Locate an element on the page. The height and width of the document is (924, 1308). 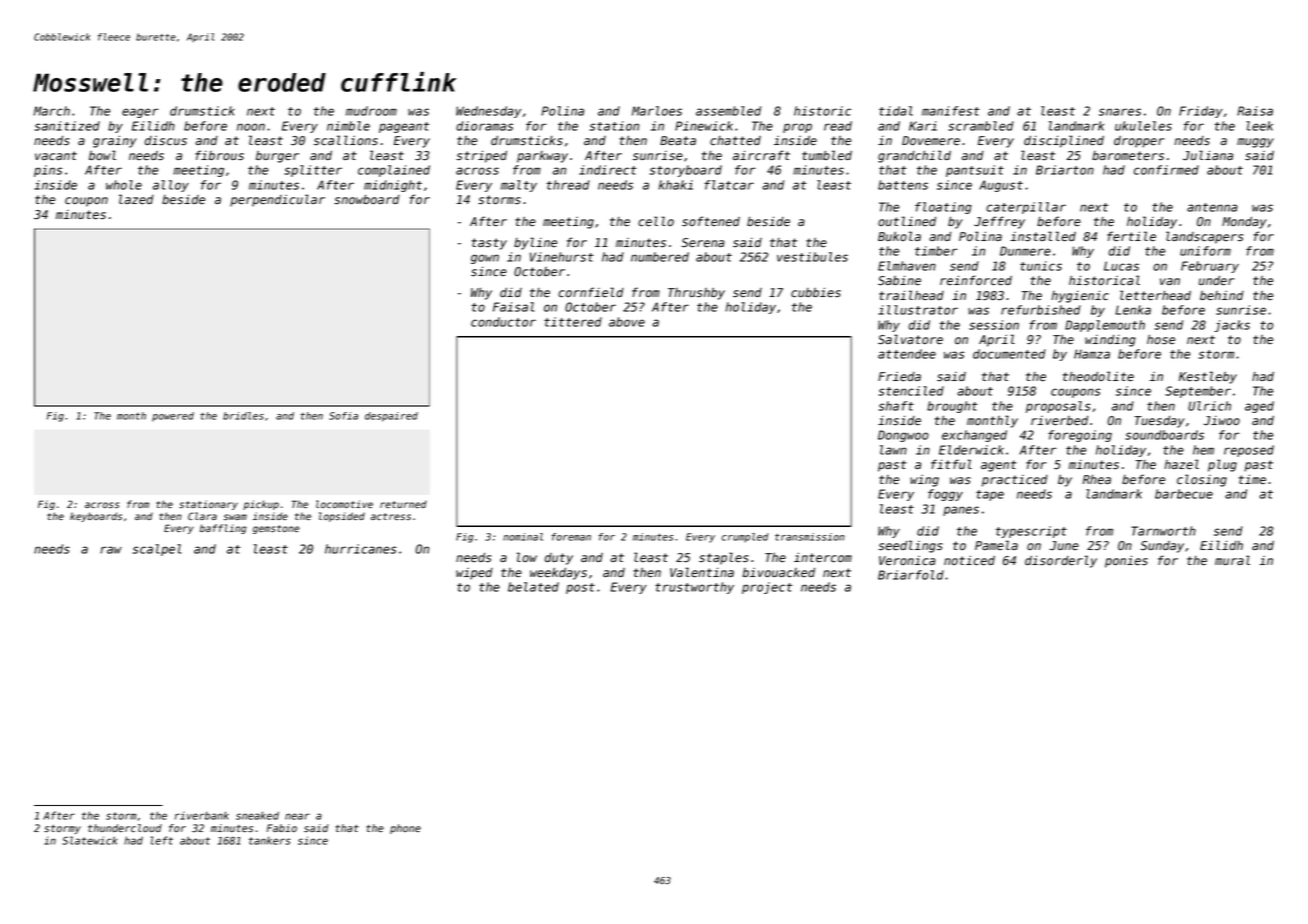
left is located at coordinates (162, 840).
